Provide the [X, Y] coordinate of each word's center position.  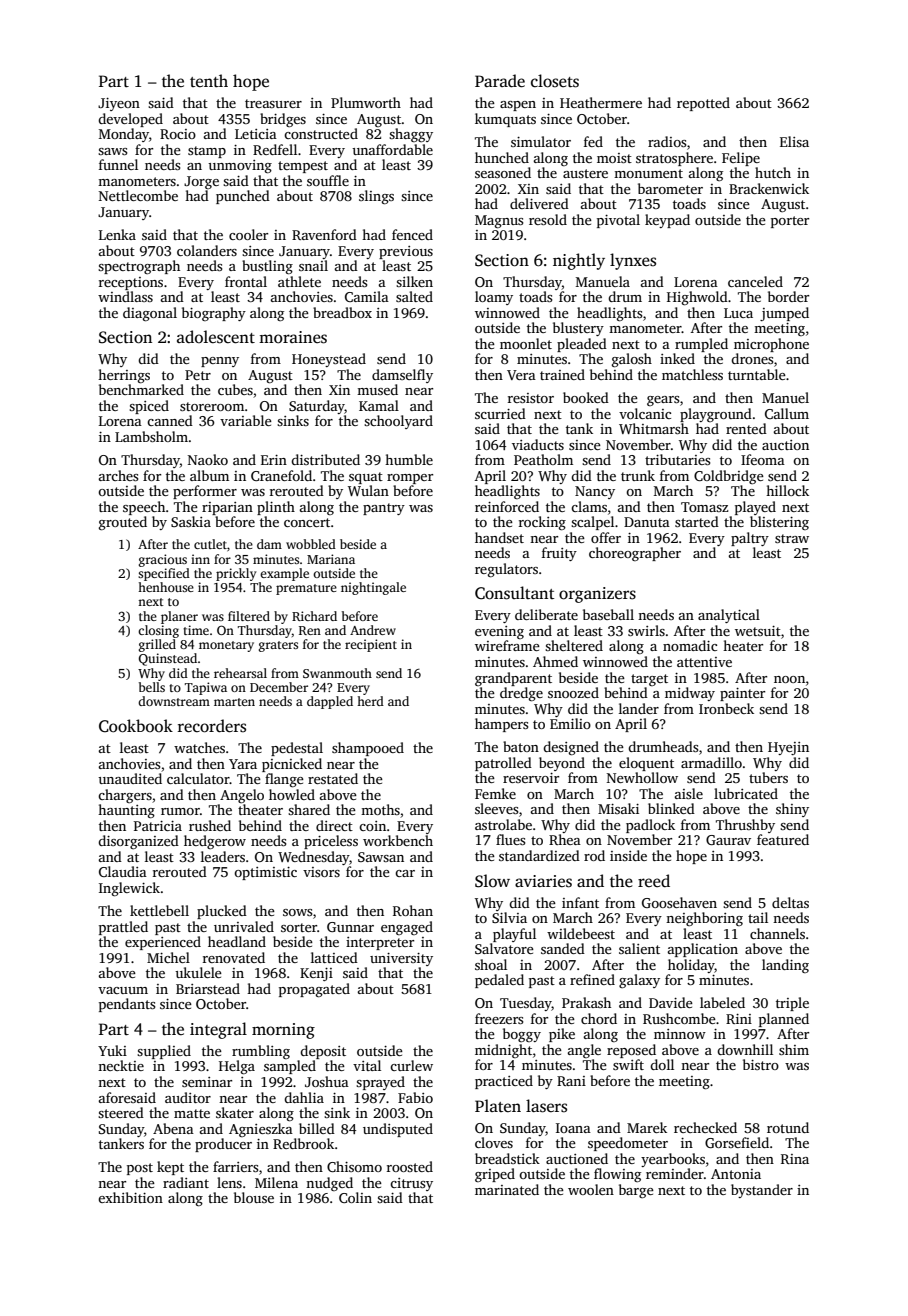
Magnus [499, 222]
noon [789, 679]
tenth [209, 80]
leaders [223, 856]
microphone [771, 345]
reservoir [531, 778]
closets [555, 81]
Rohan [413, 910]
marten [234, 702]
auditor [188, 1097]
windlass [125, 296]
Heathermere [601, 102]
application [703, 950]
